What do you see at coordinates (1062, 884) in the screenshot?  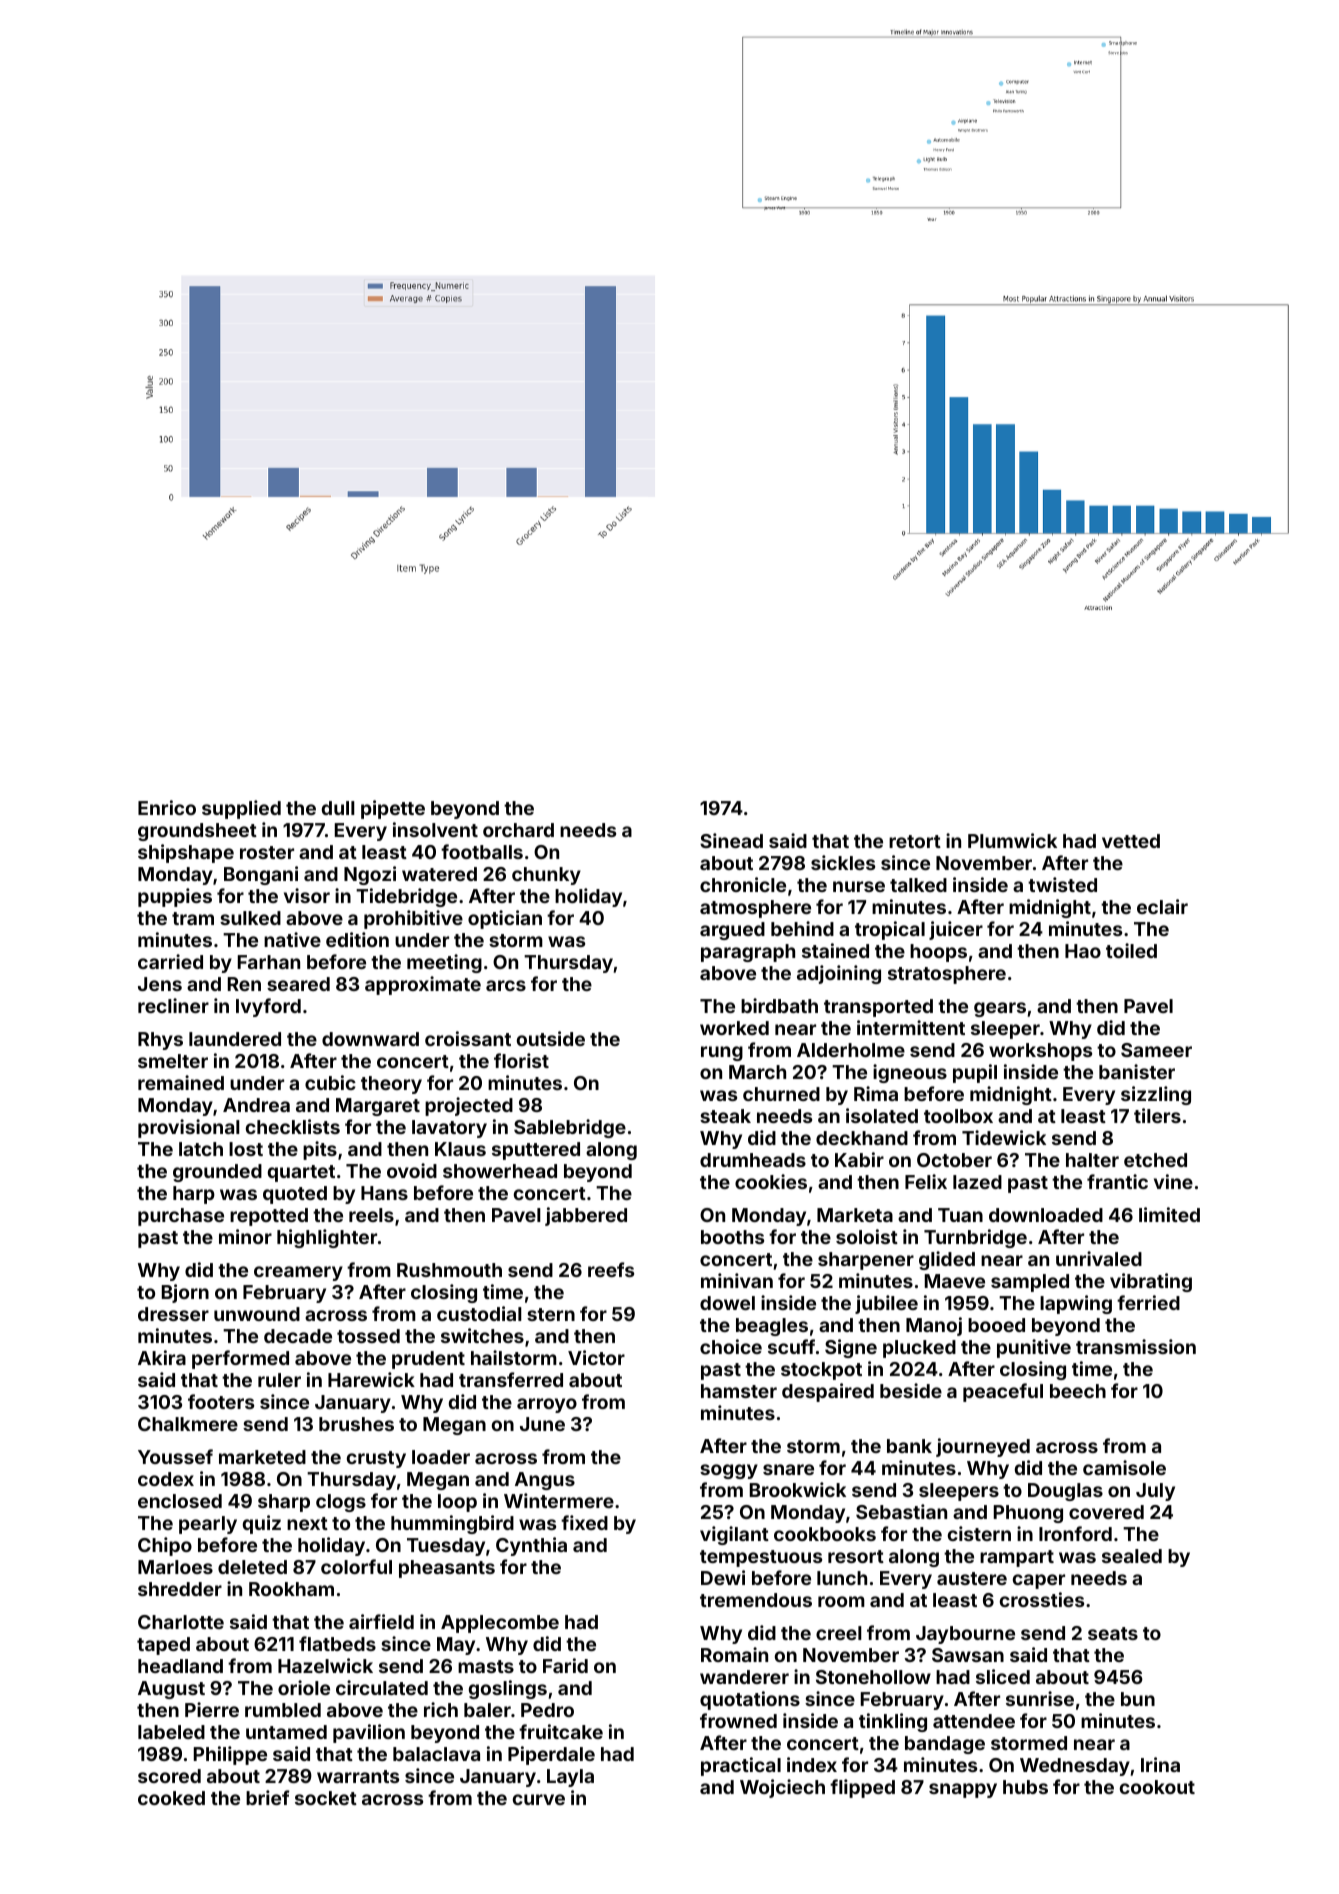 I see `twisted` at bounding box center [1062, 884].
